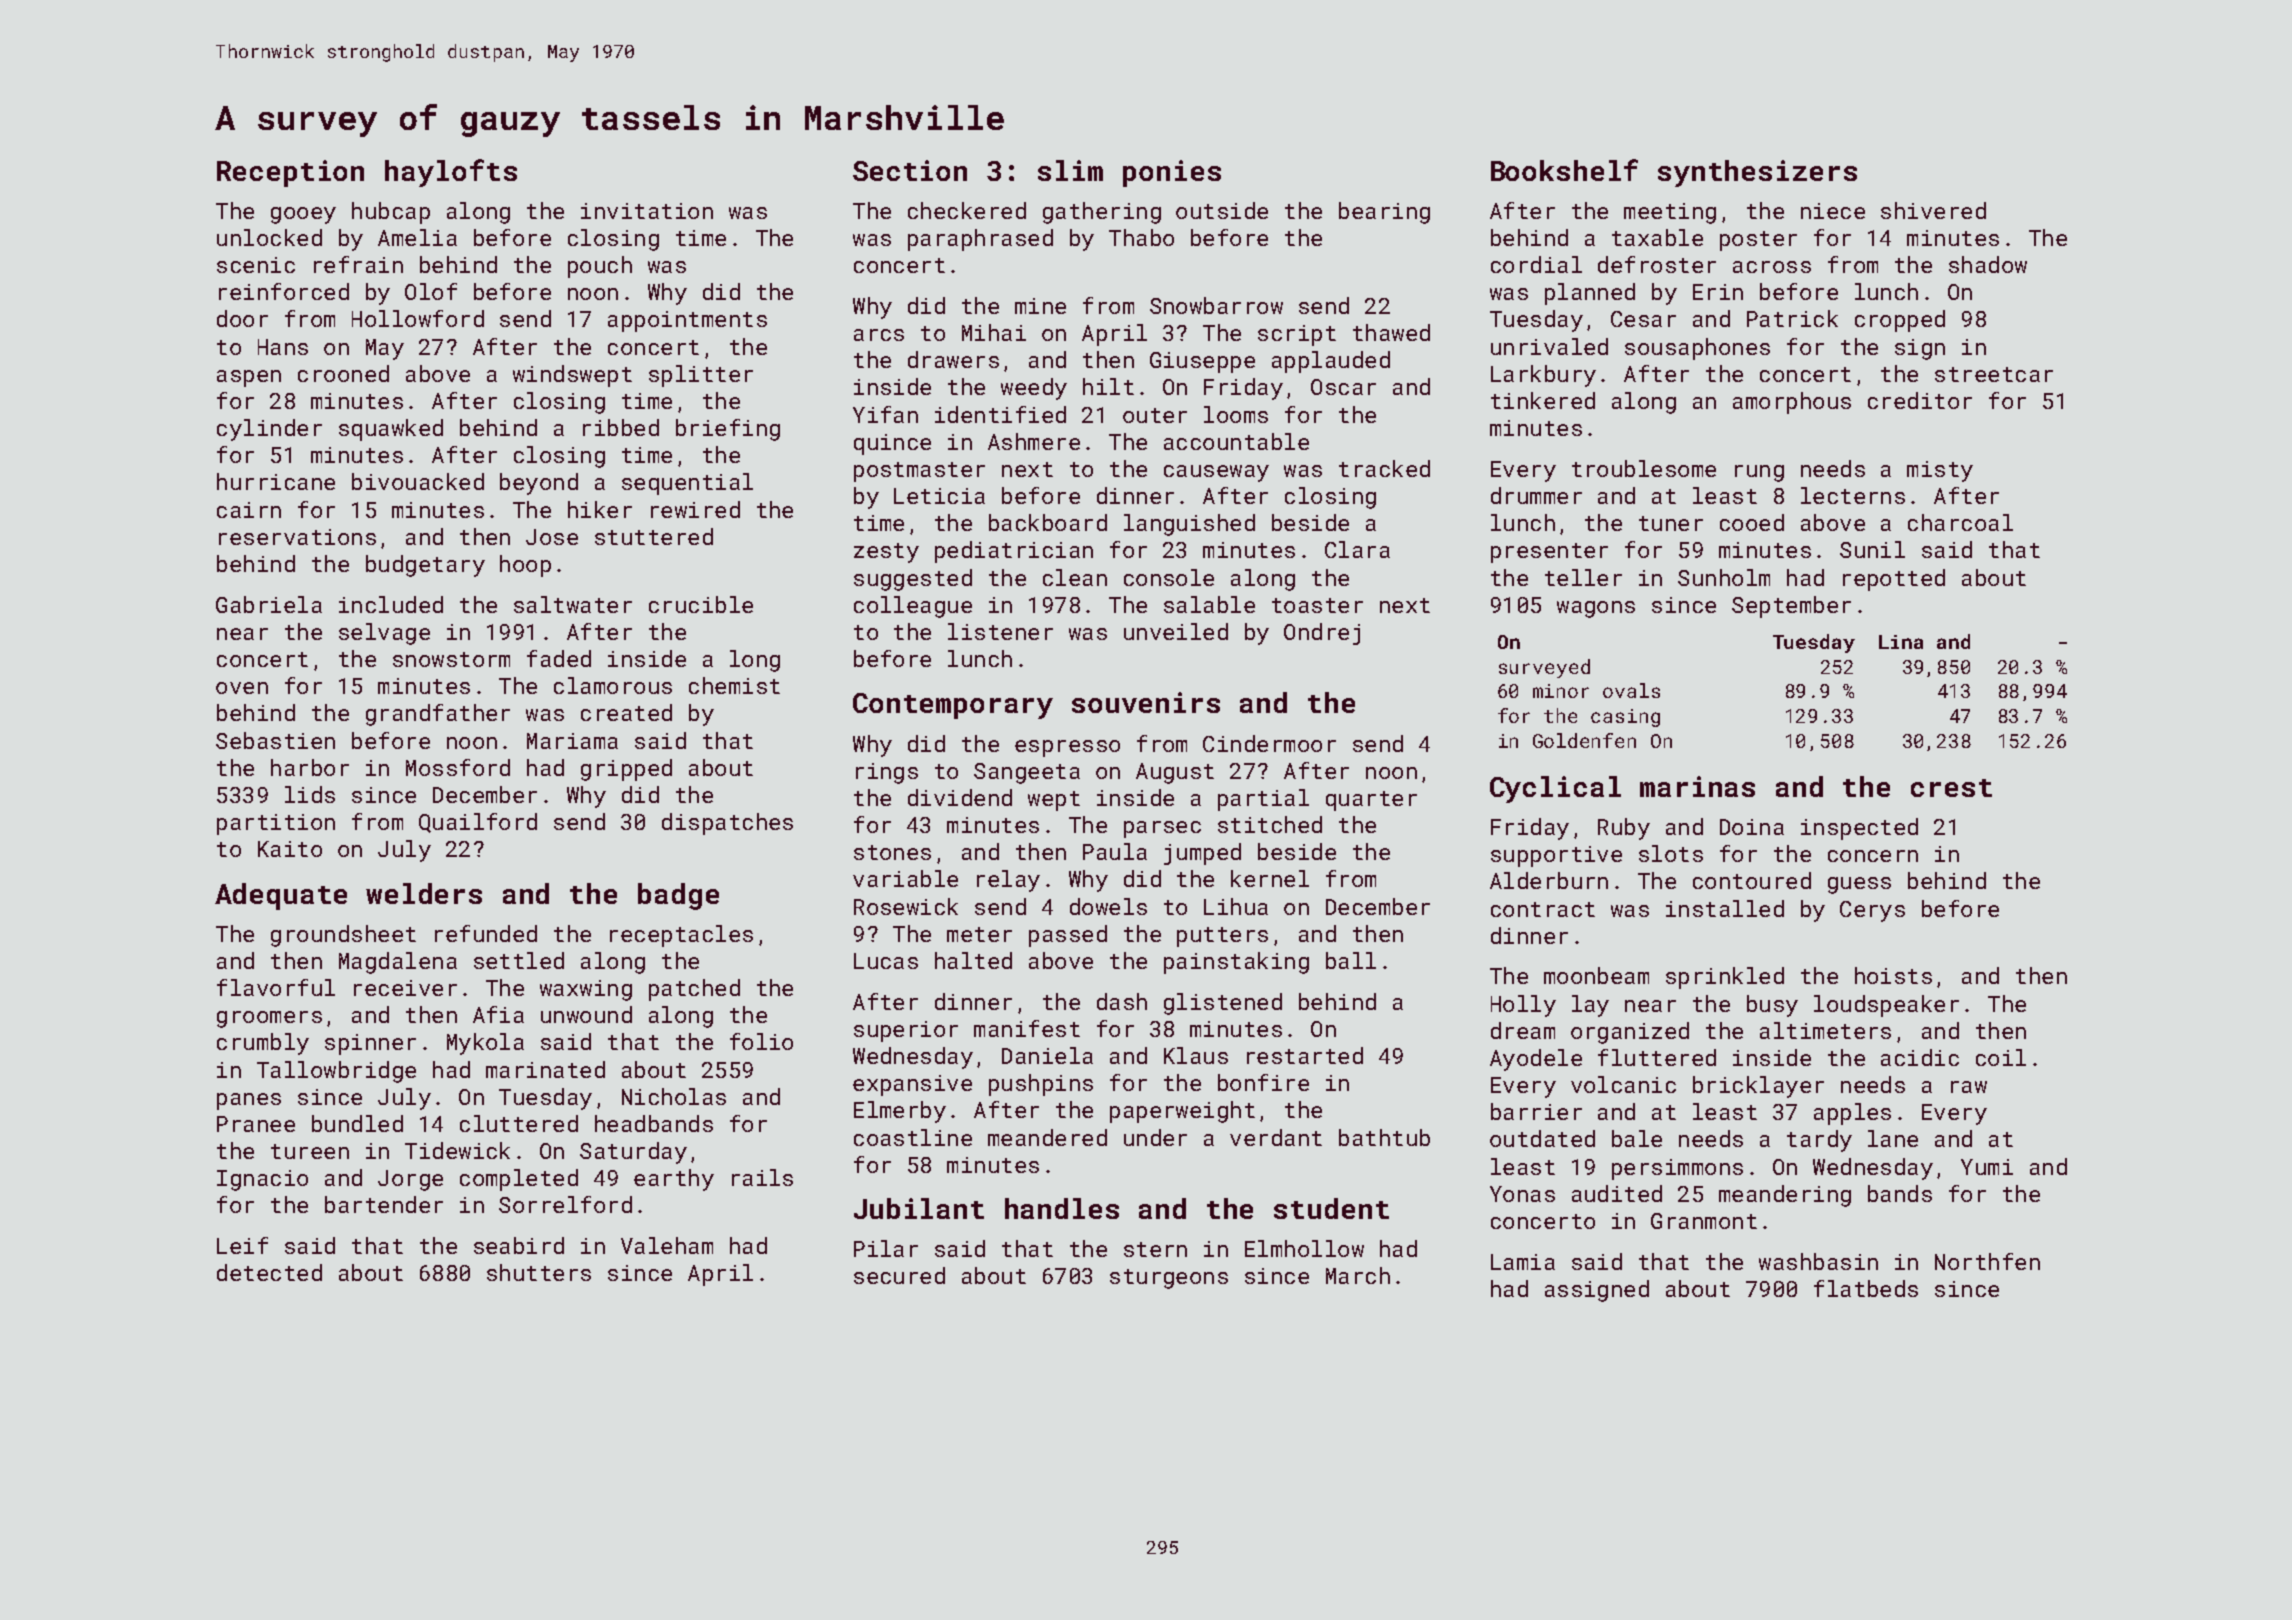 The height and width of the screenshot is (1620, 2292). Describe the element at coordinates (586, 1014) in the screenshot. I see `unwound` at that location.
